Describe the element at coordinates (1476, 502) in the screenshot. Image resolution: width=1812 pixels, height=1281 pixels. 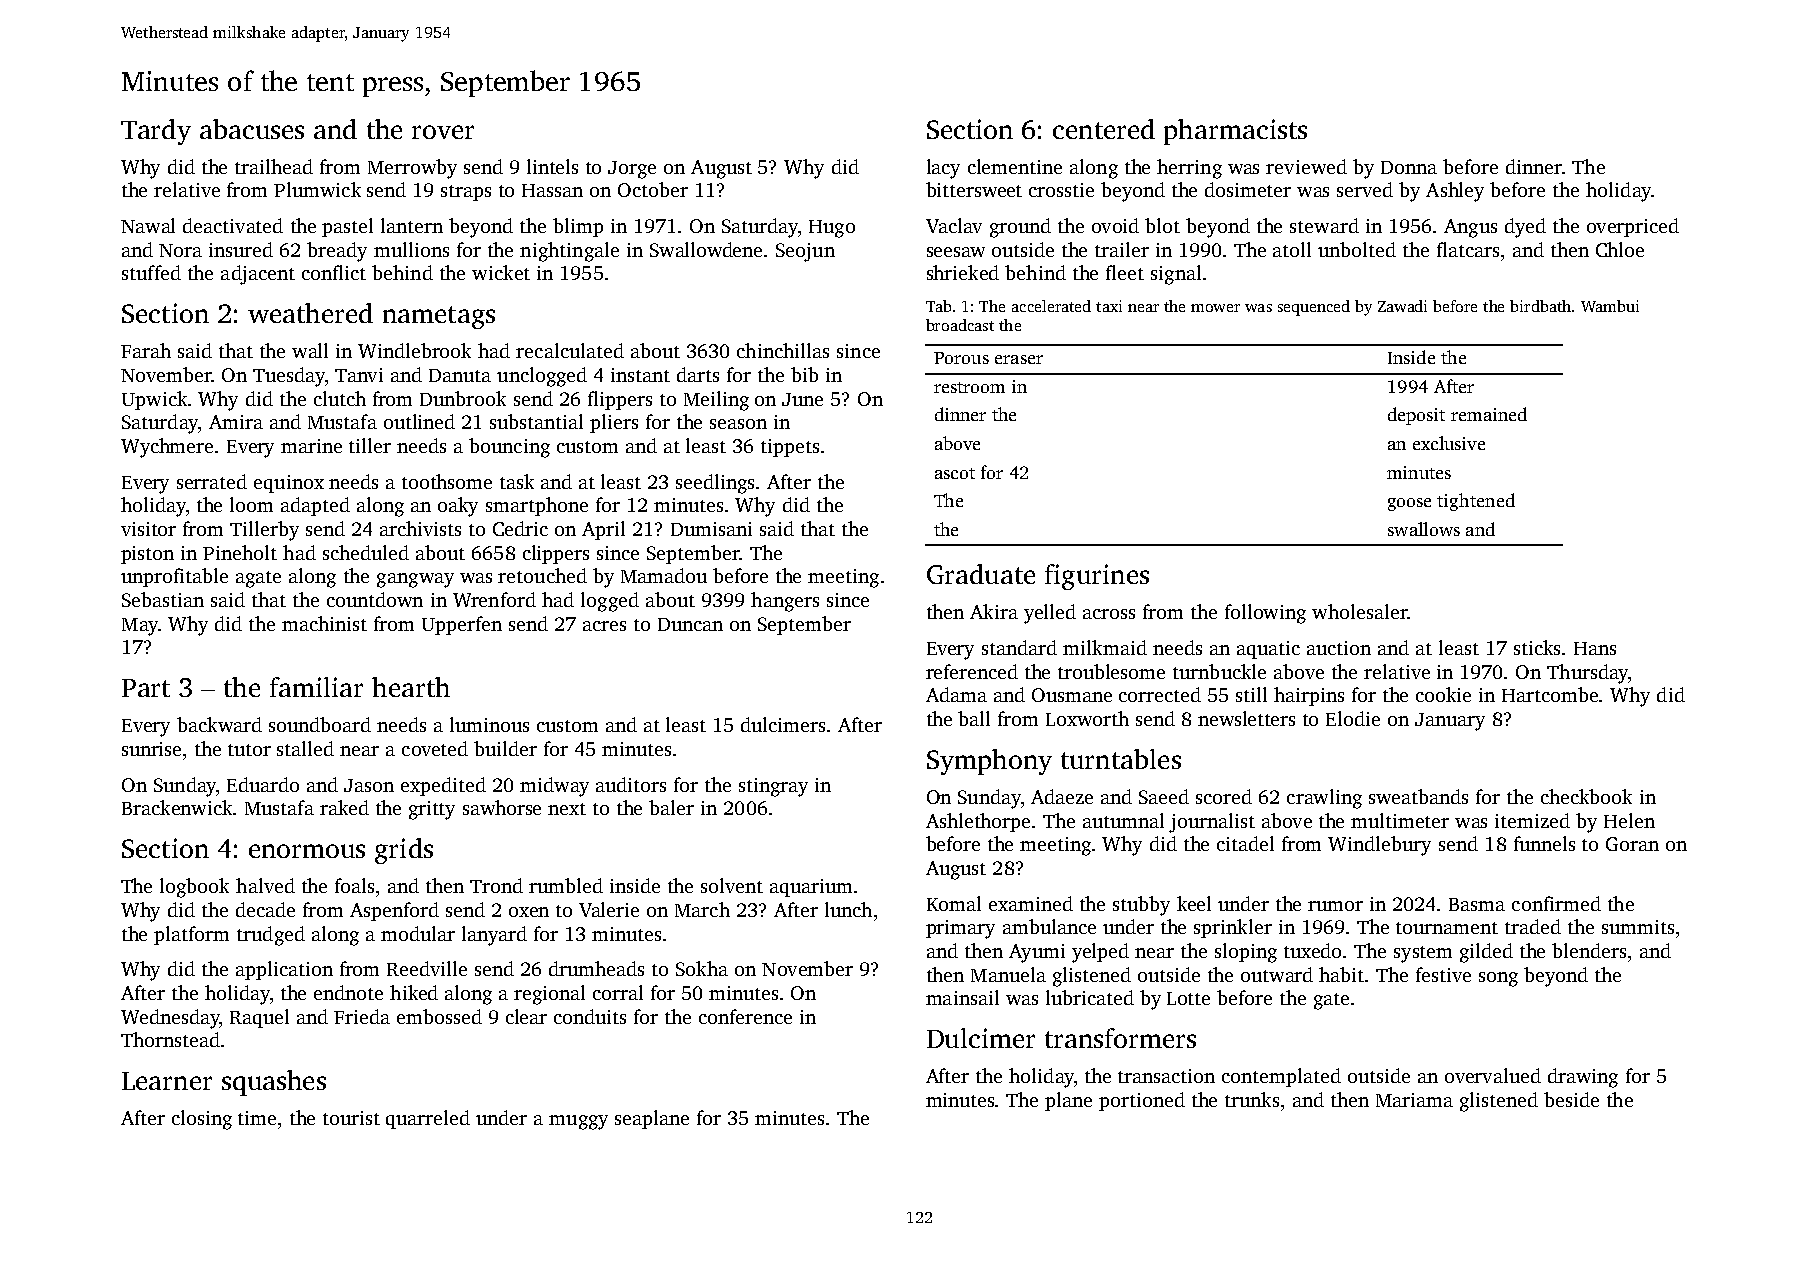
I see `tightened` at that location.
